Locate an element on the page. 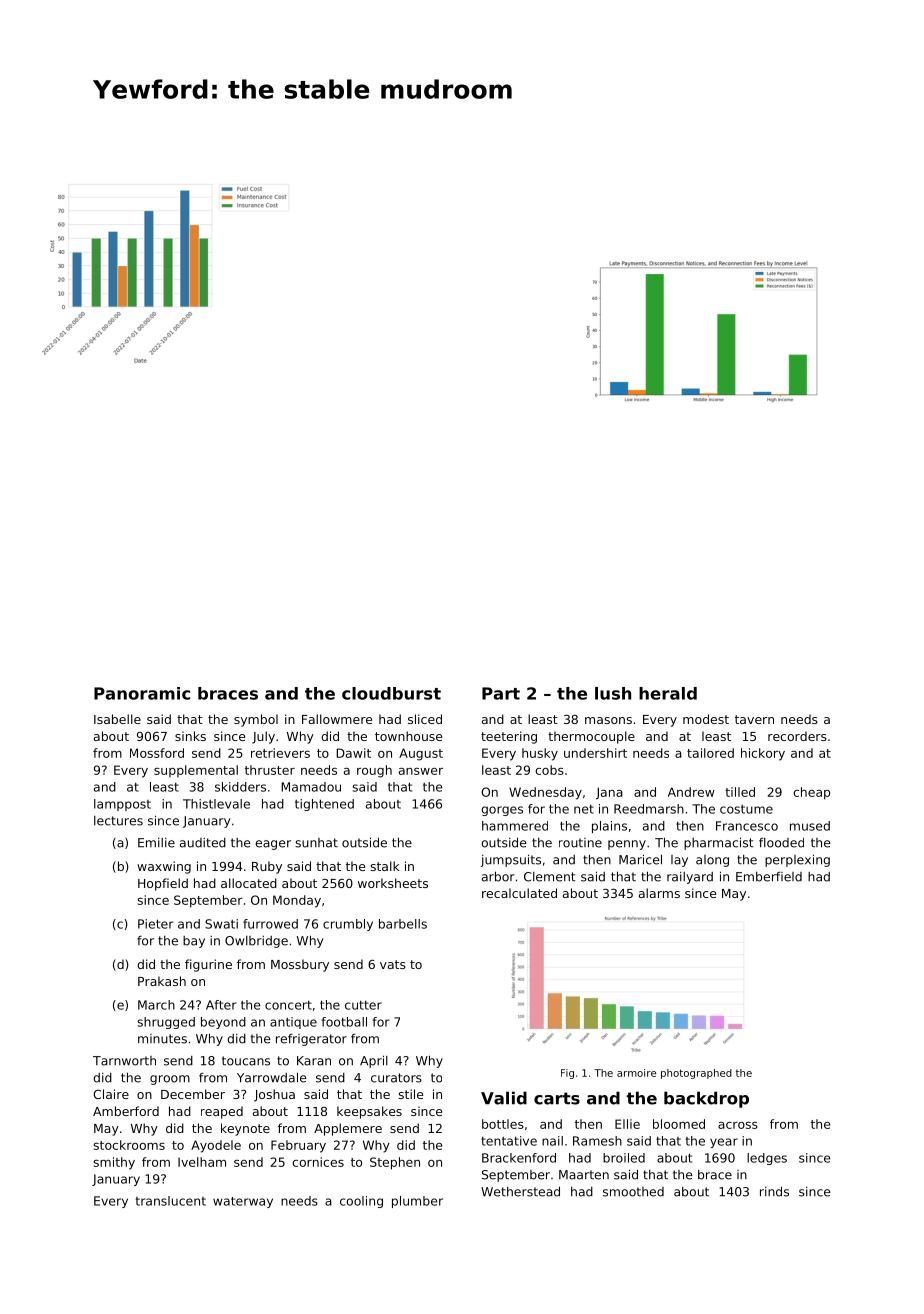 The image size is (924, 1314). translucent is located at coordinates (171, 1201).
